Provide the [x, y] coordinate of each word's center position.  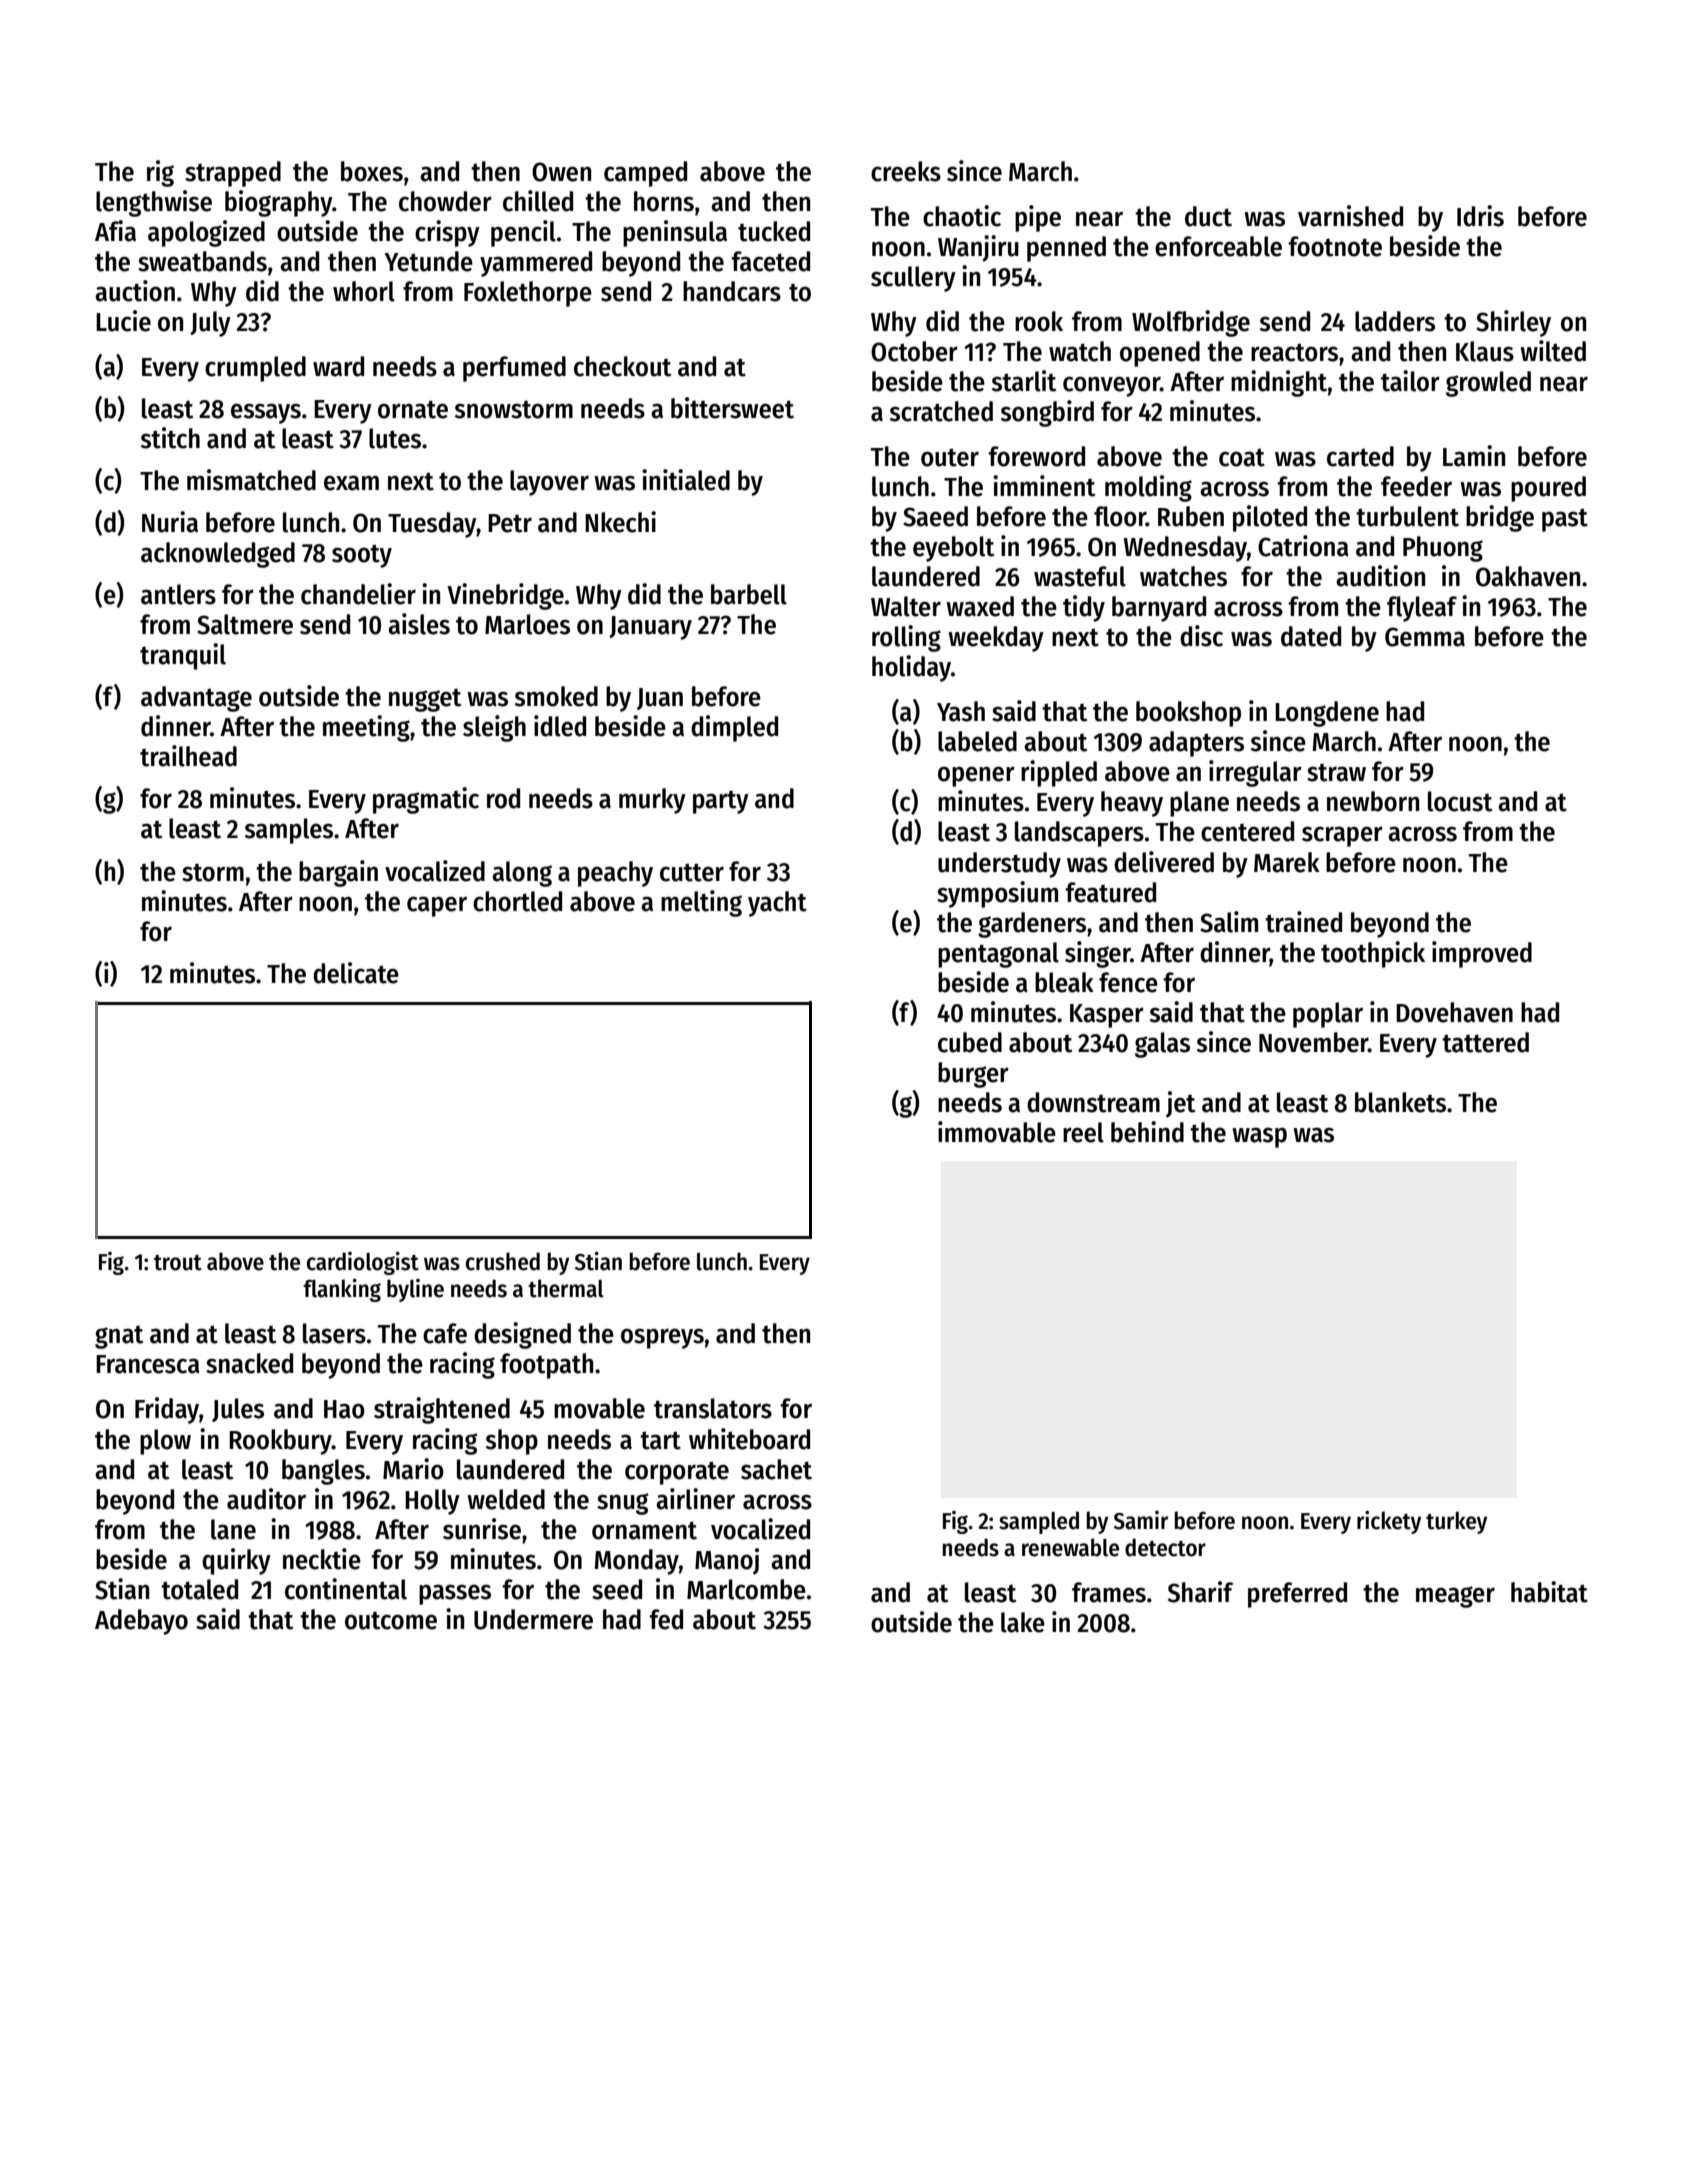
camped [645, 174]
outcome [391, 1621]
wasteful [1080, 576]
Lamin [1474, 456]
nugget [425, 700]
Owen [561, 172]
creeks [906, 171]
